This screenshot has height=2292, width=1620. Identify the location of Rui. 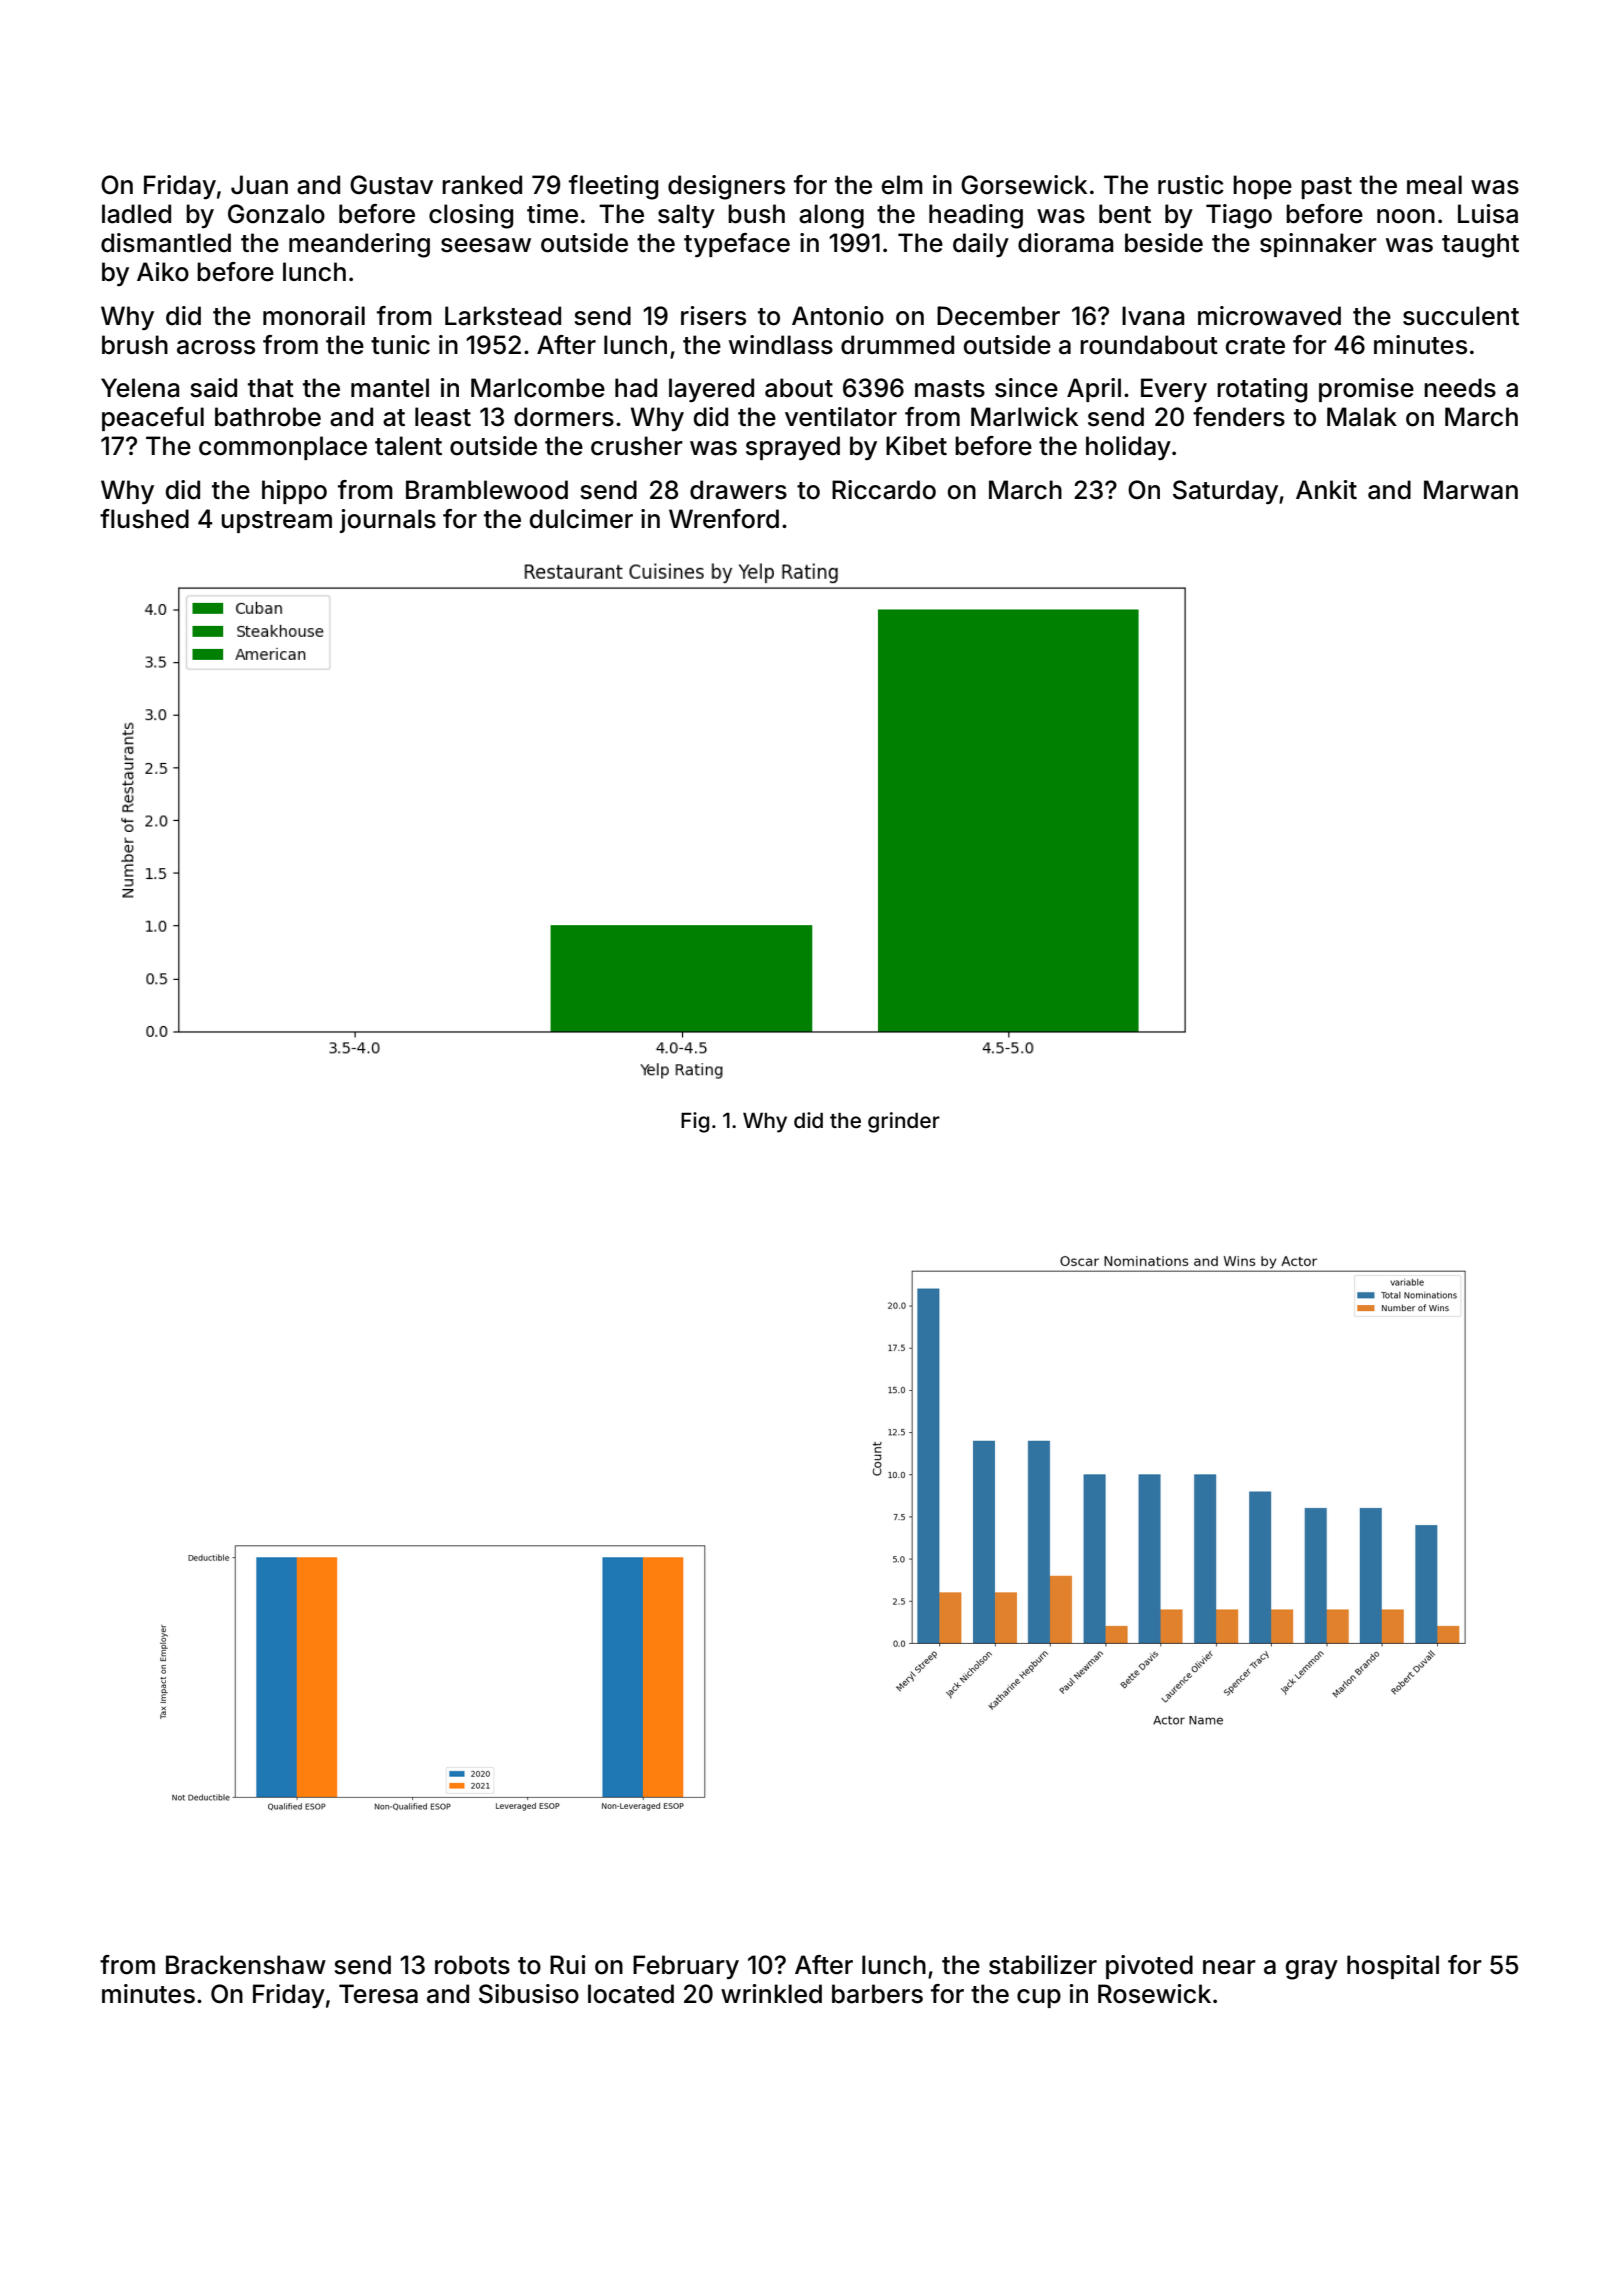
(568, 1964).
